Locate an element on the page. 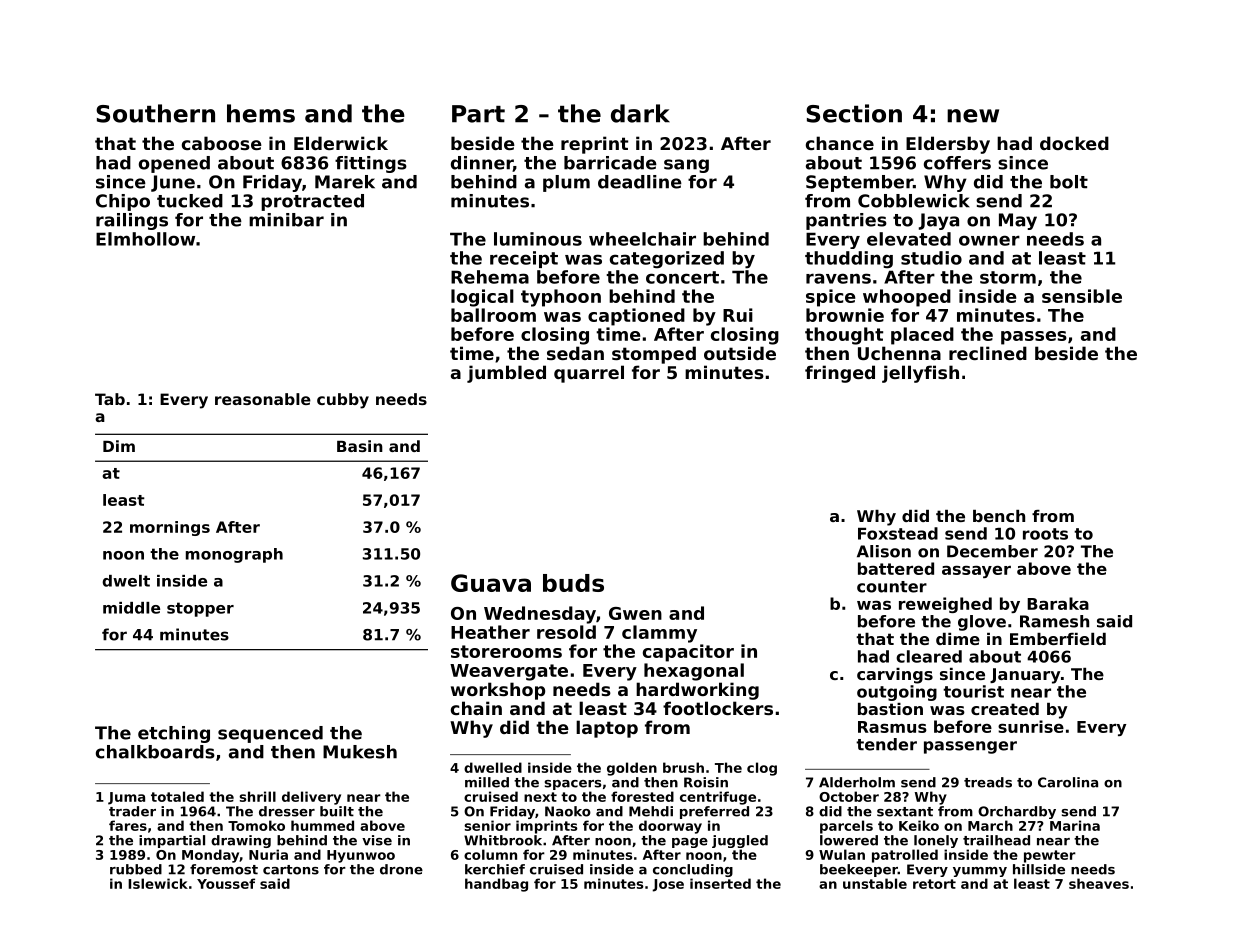 Image resolution: width=1233 pixels, height=952 pixels. Southern is located at coordinates (155, 113).
